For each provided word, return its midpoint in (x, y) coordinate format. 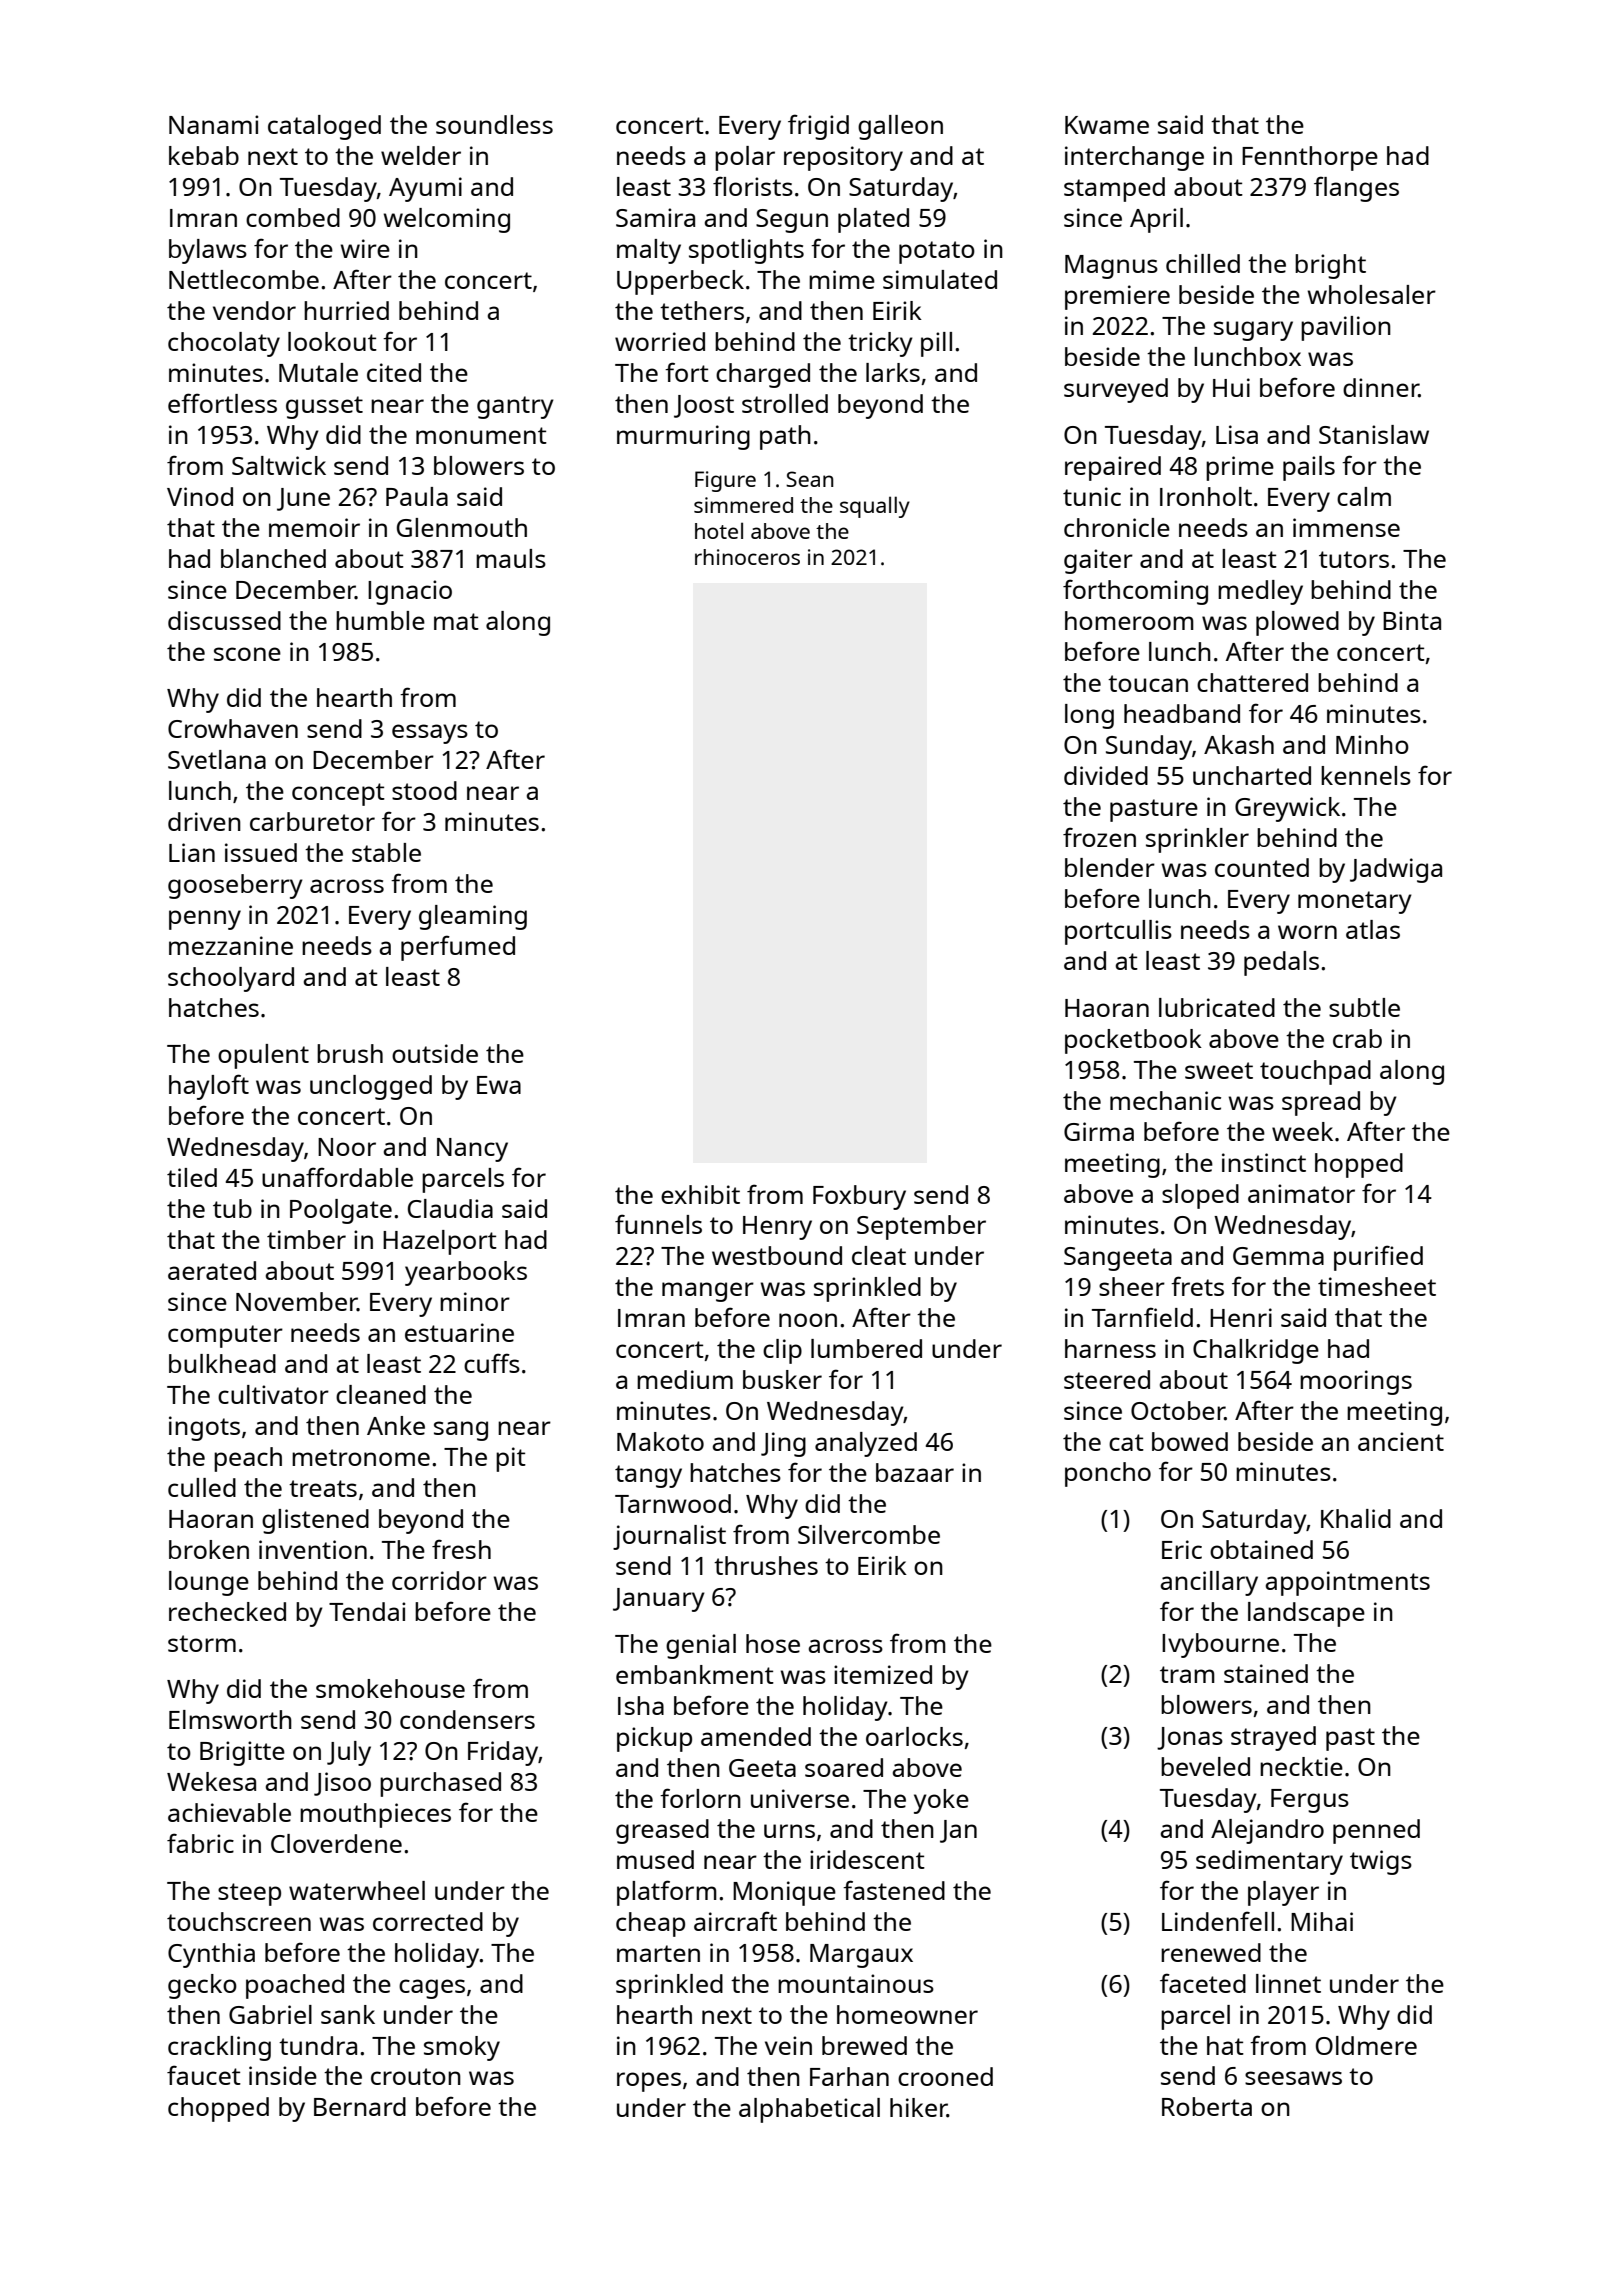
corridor (439, 1580)
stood (424, 790)
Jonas (1190, 1738)
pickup (654, 1739)
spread (1321, 1103)
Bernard (360, 2106)
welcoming (447, 220)
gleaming (473, 917)
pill (936, 344)
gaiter (1098, 561)
